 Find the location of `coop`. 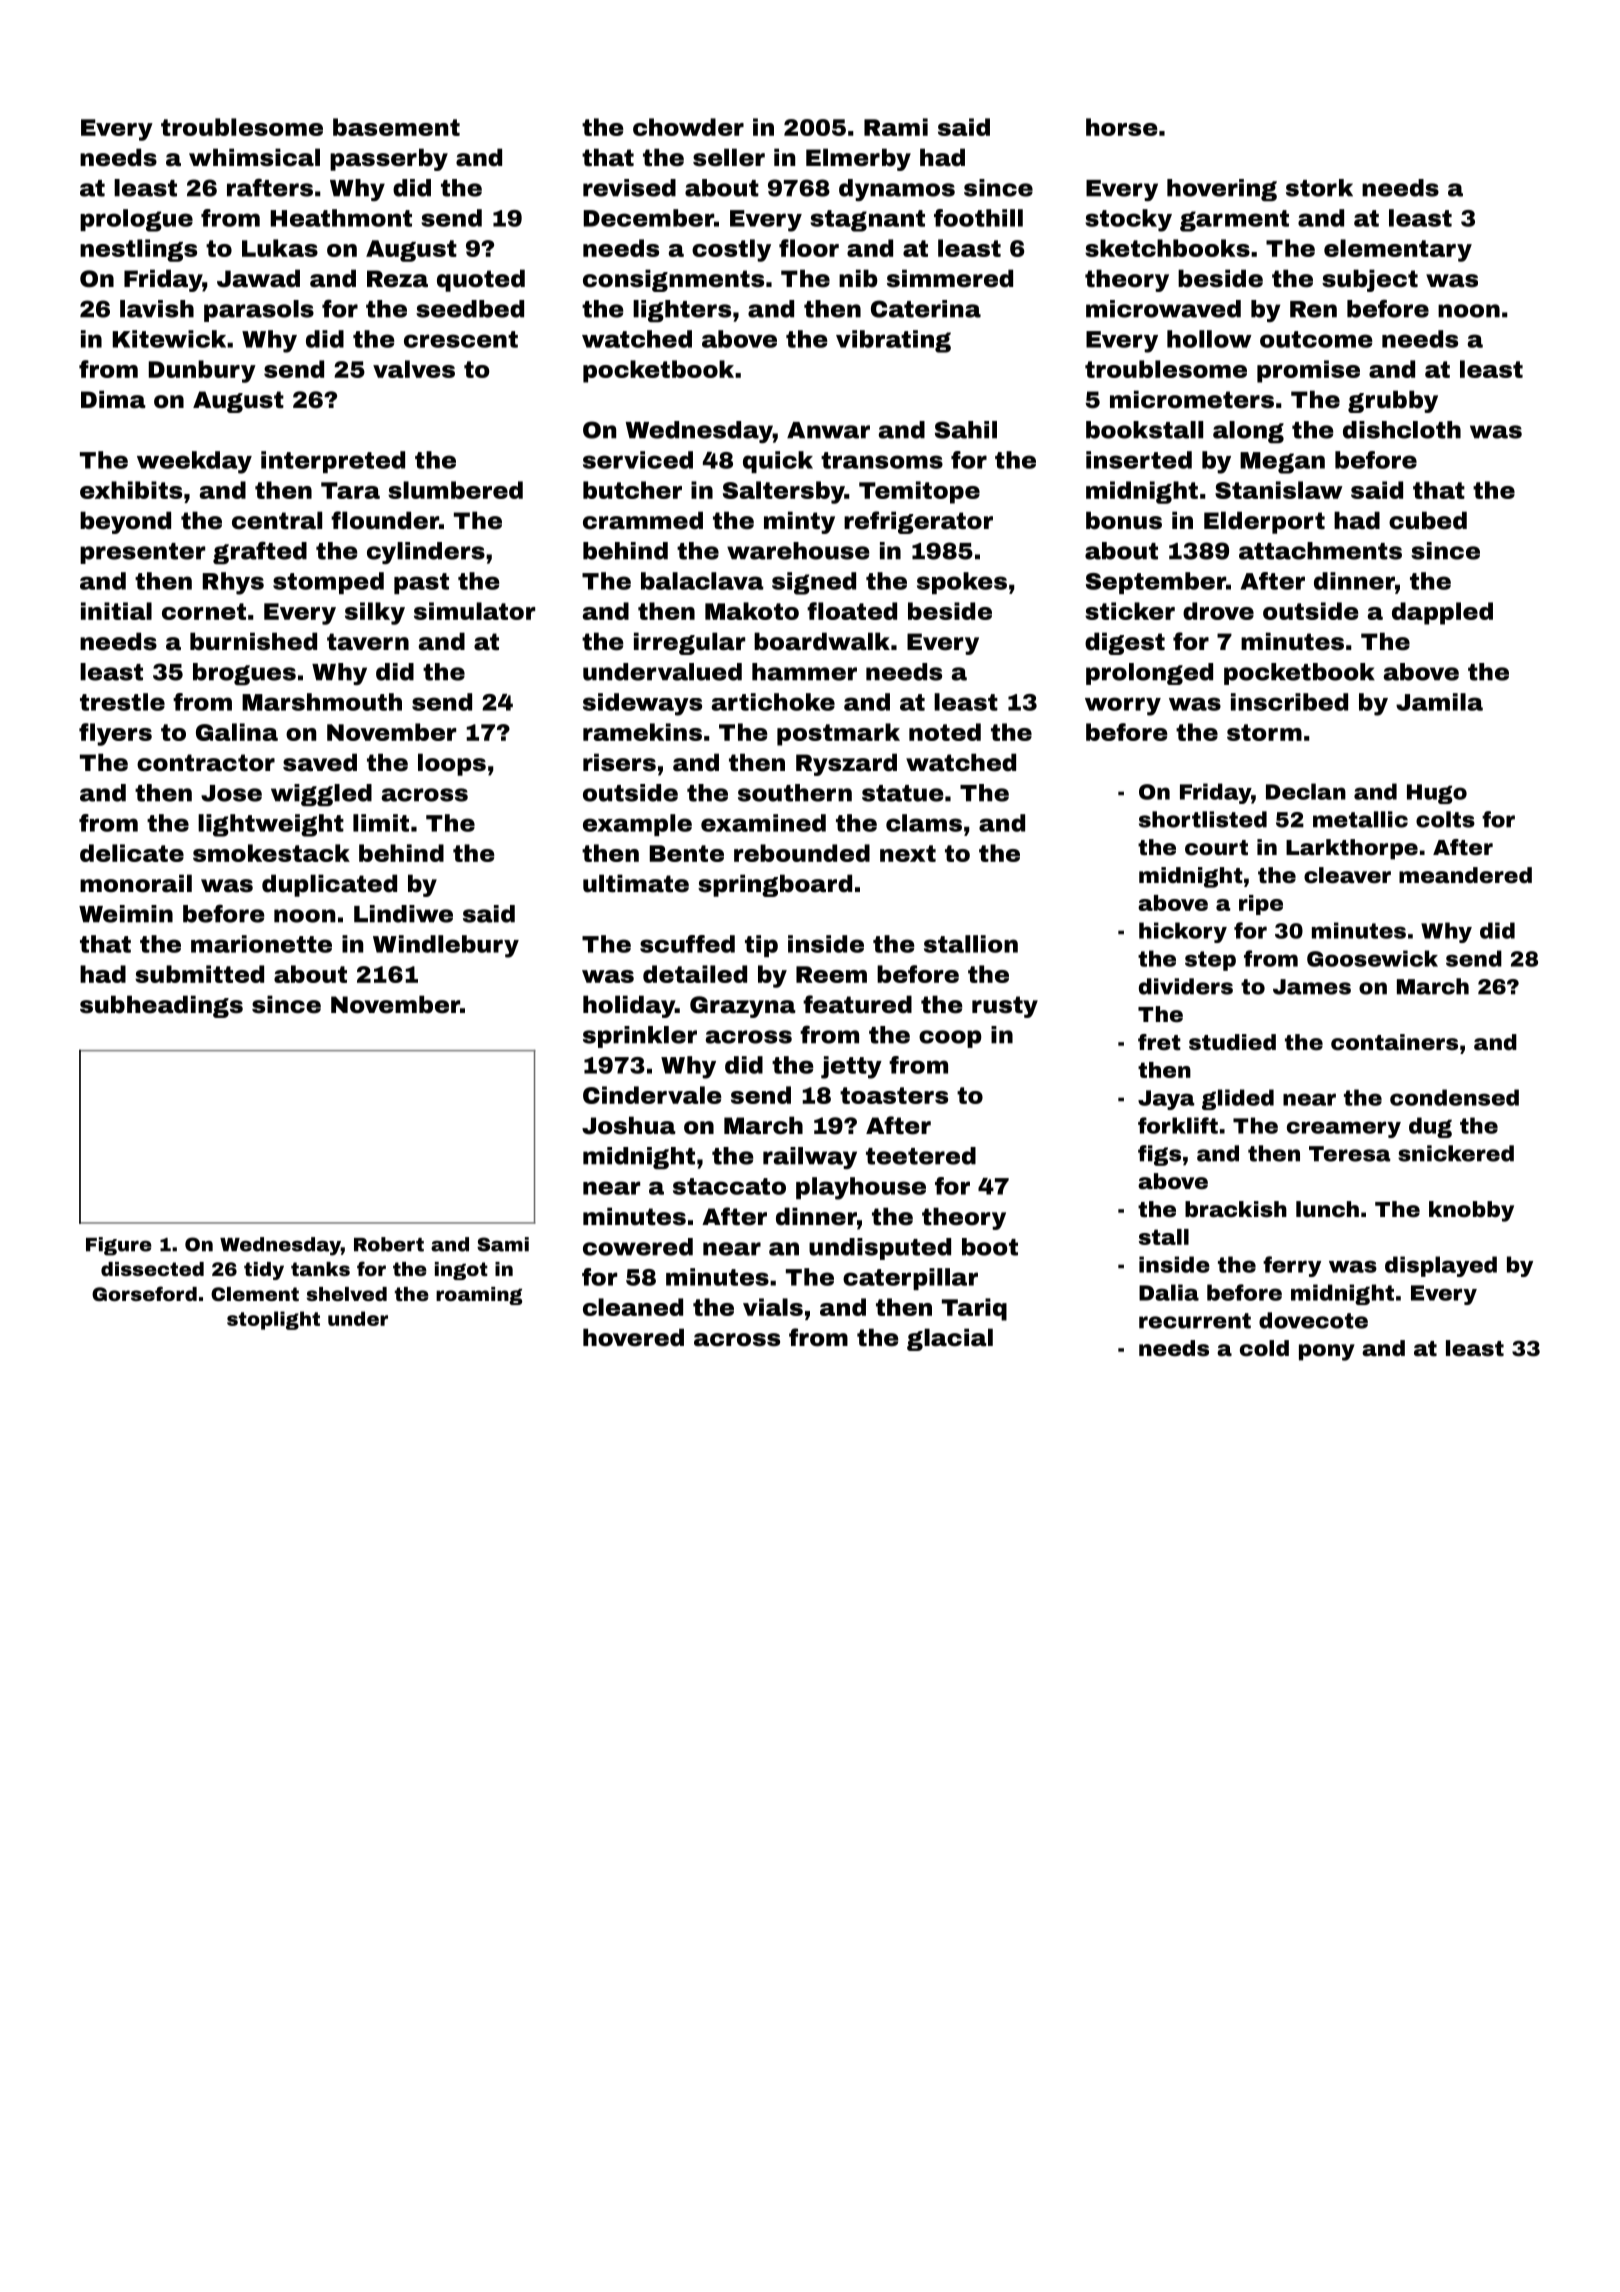

coop is located at coordinates (950, 1039).
